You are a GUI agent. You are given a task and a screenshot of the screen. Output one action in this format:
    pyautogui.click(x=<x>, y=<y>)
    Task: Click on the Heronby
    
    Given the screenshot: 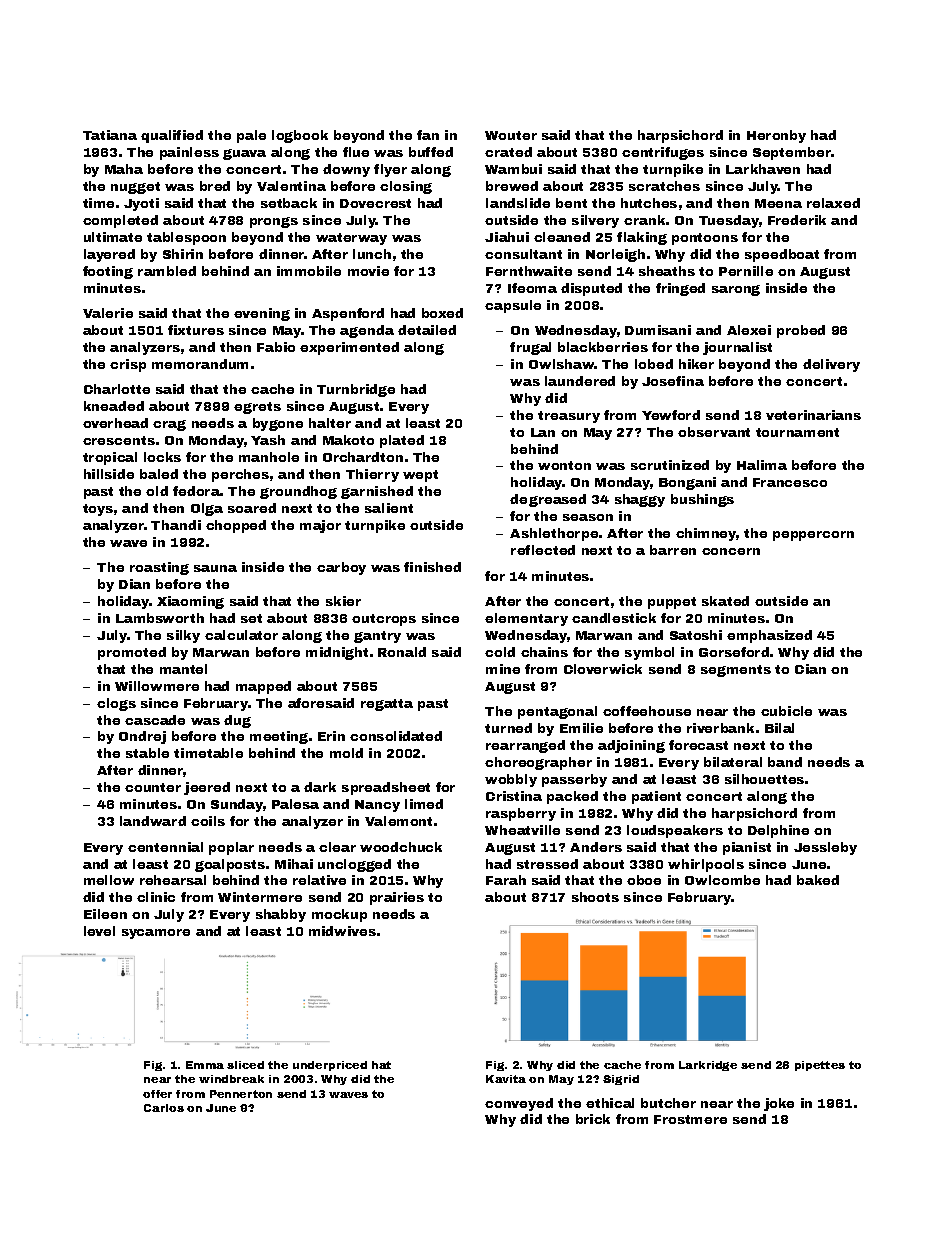 What is the action you would take?
    pyautogui.click(x=776, y=136)
